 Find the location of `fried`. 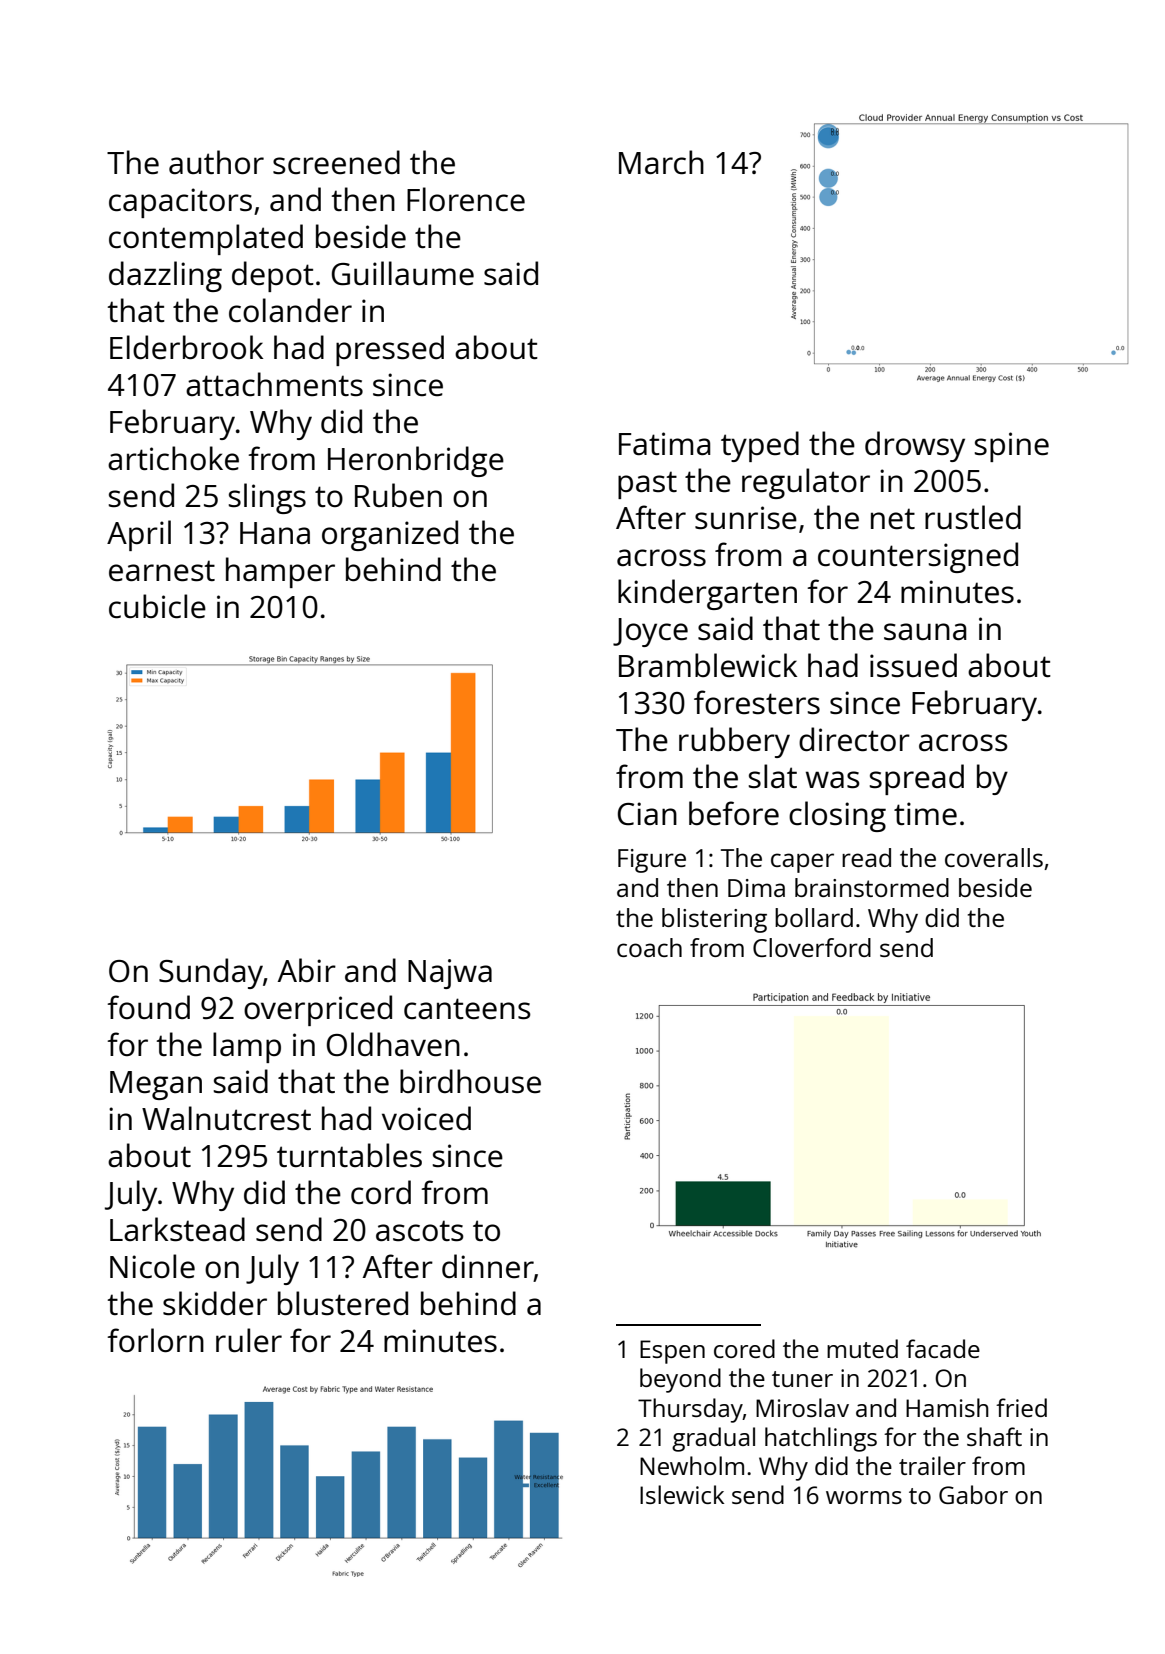

fried is located at coordinates (1021, 1407).
